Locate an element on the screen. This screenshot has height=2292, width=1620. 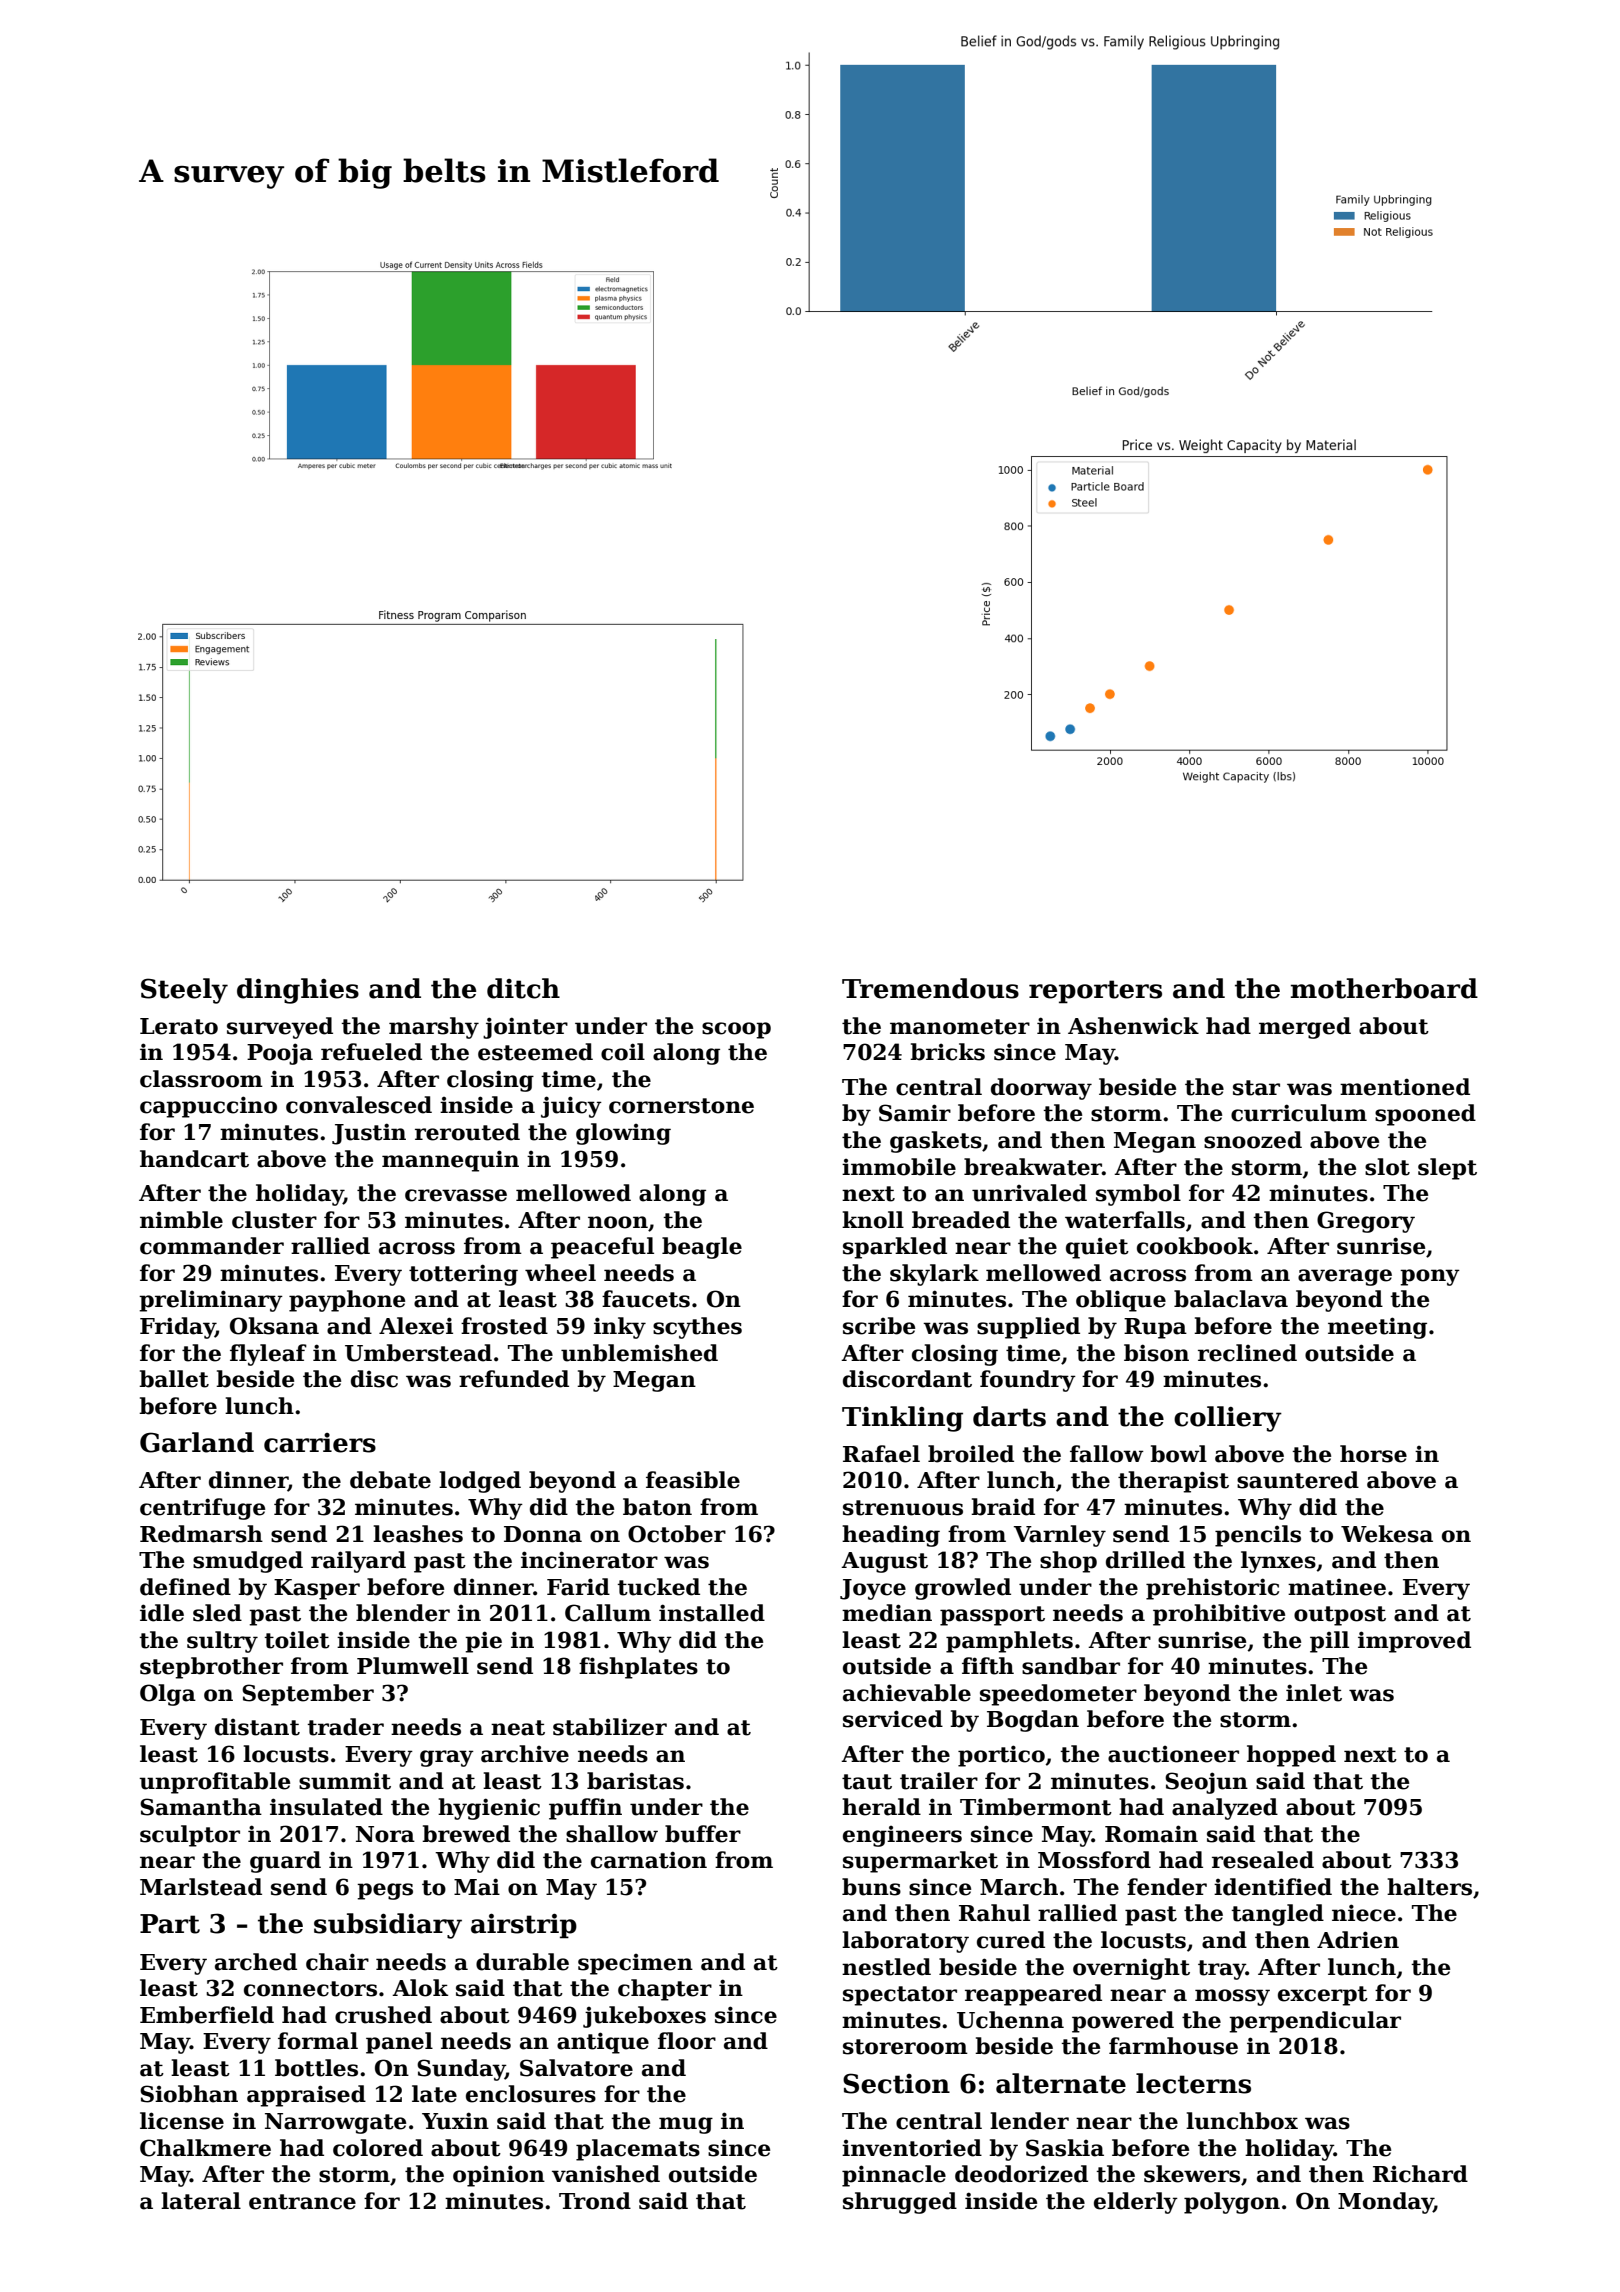
stepbrother is located at coordinates (211, 1668).
